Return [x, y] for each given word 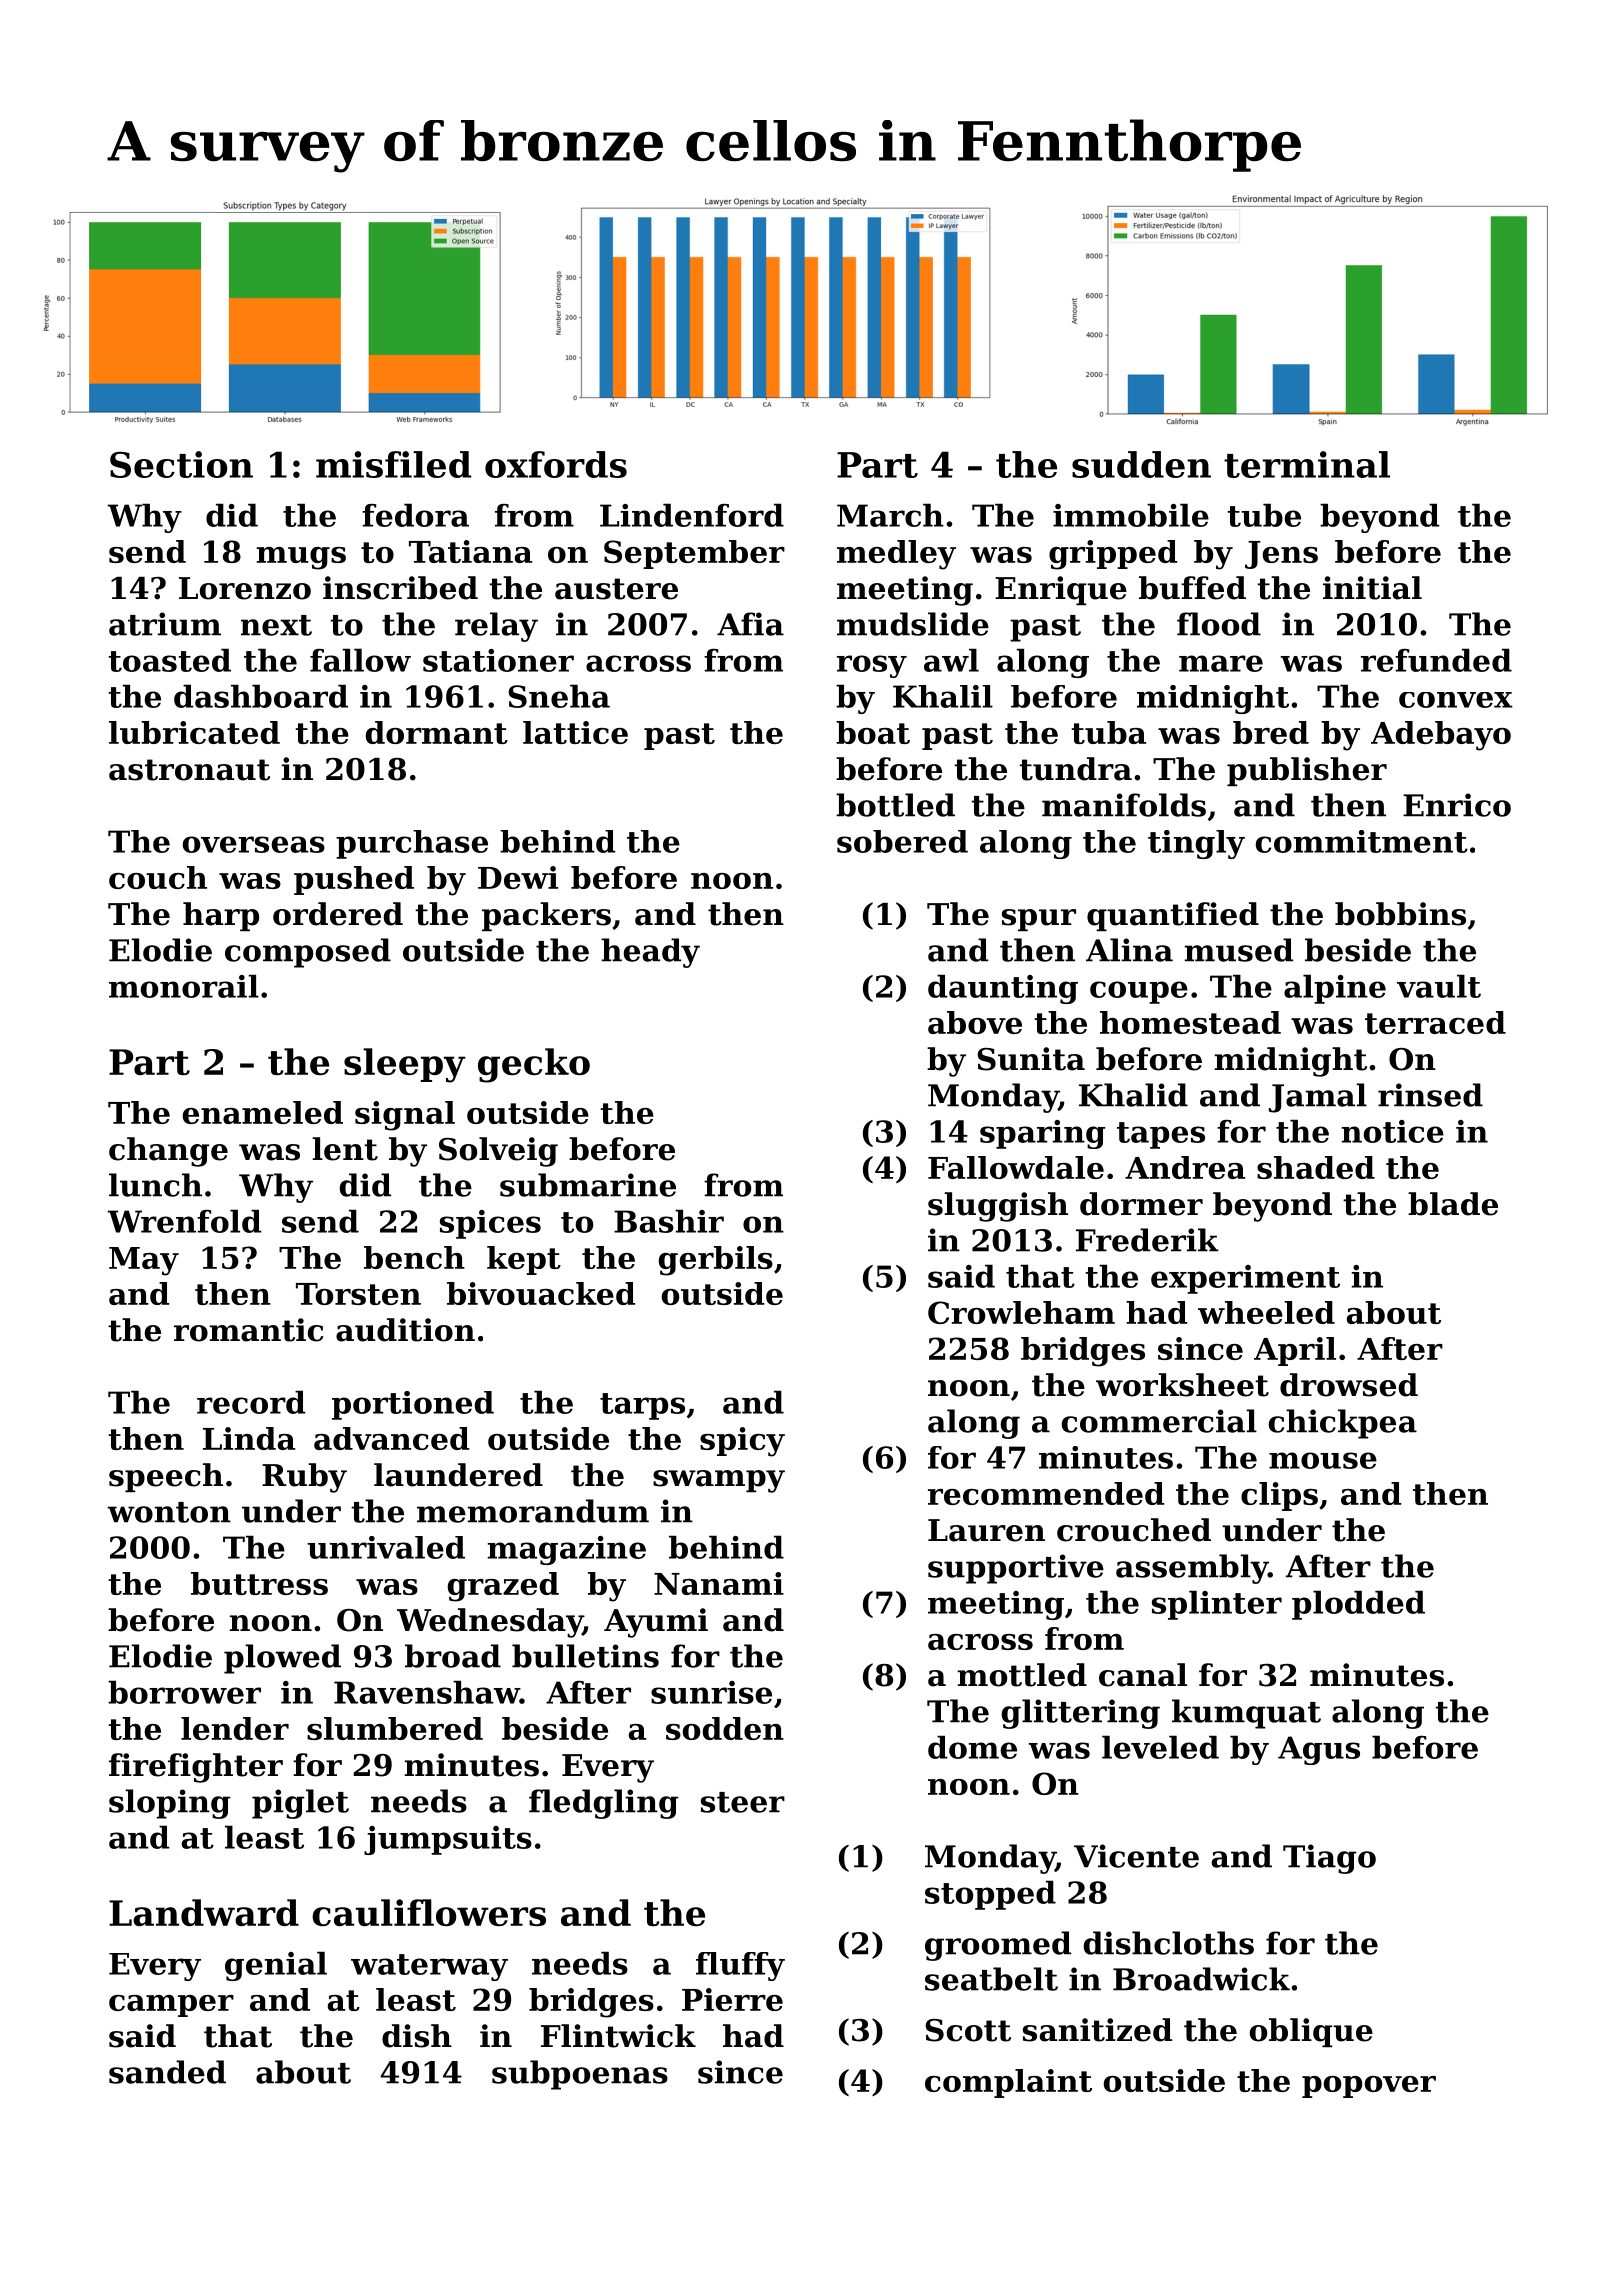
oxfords [556, 464]
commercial [1159, 1421]
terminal [1307, 464]
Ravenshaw [427, 1692]
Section [181, 464]
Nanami [719, 1583]
